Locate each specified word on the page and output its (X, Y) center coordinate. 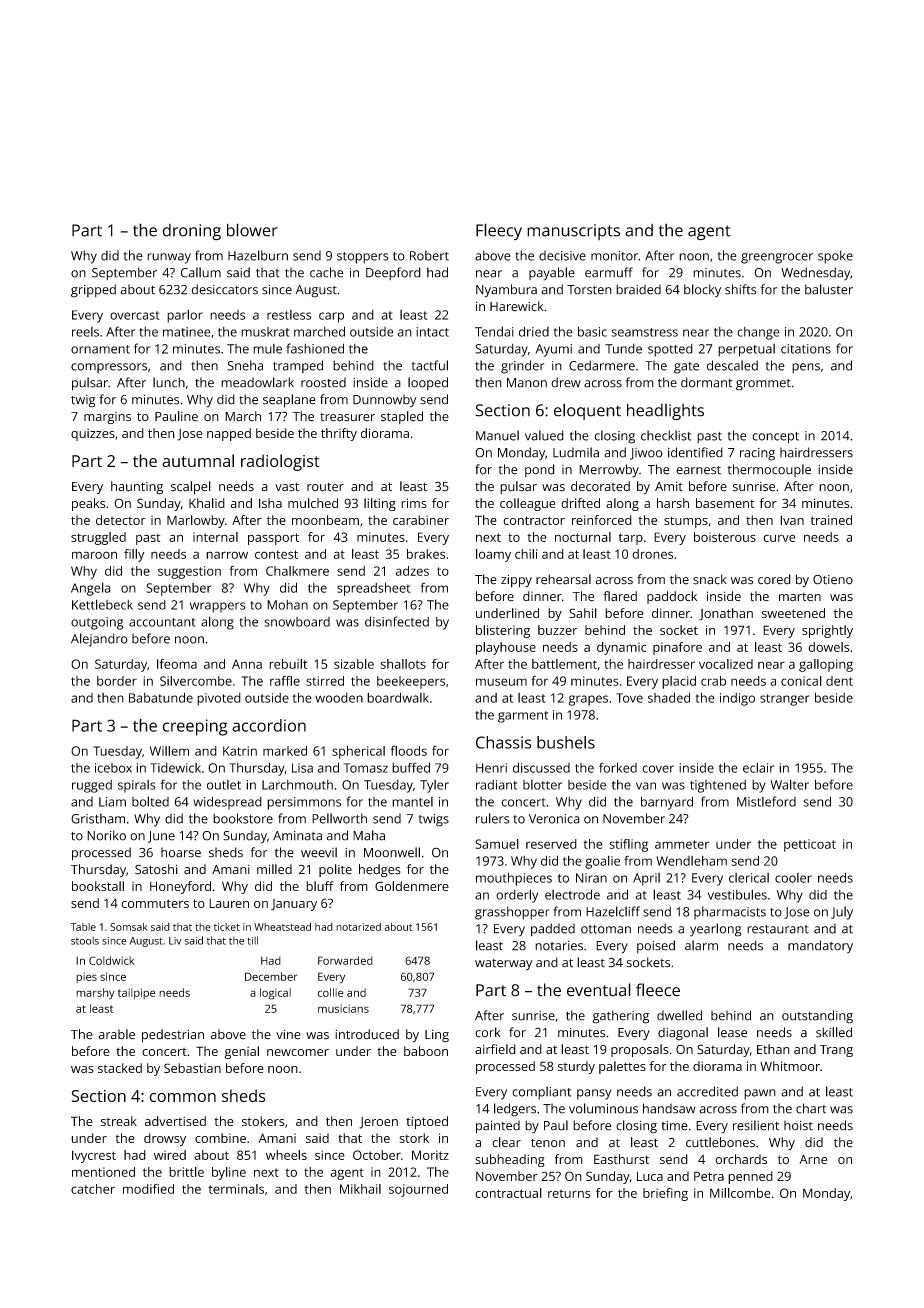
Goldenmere (412, 886)
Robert (429, 255)
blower (252, 230)
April (646, 879)
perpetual (746, 350)
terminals (236, 1189)
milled (274, 869)
